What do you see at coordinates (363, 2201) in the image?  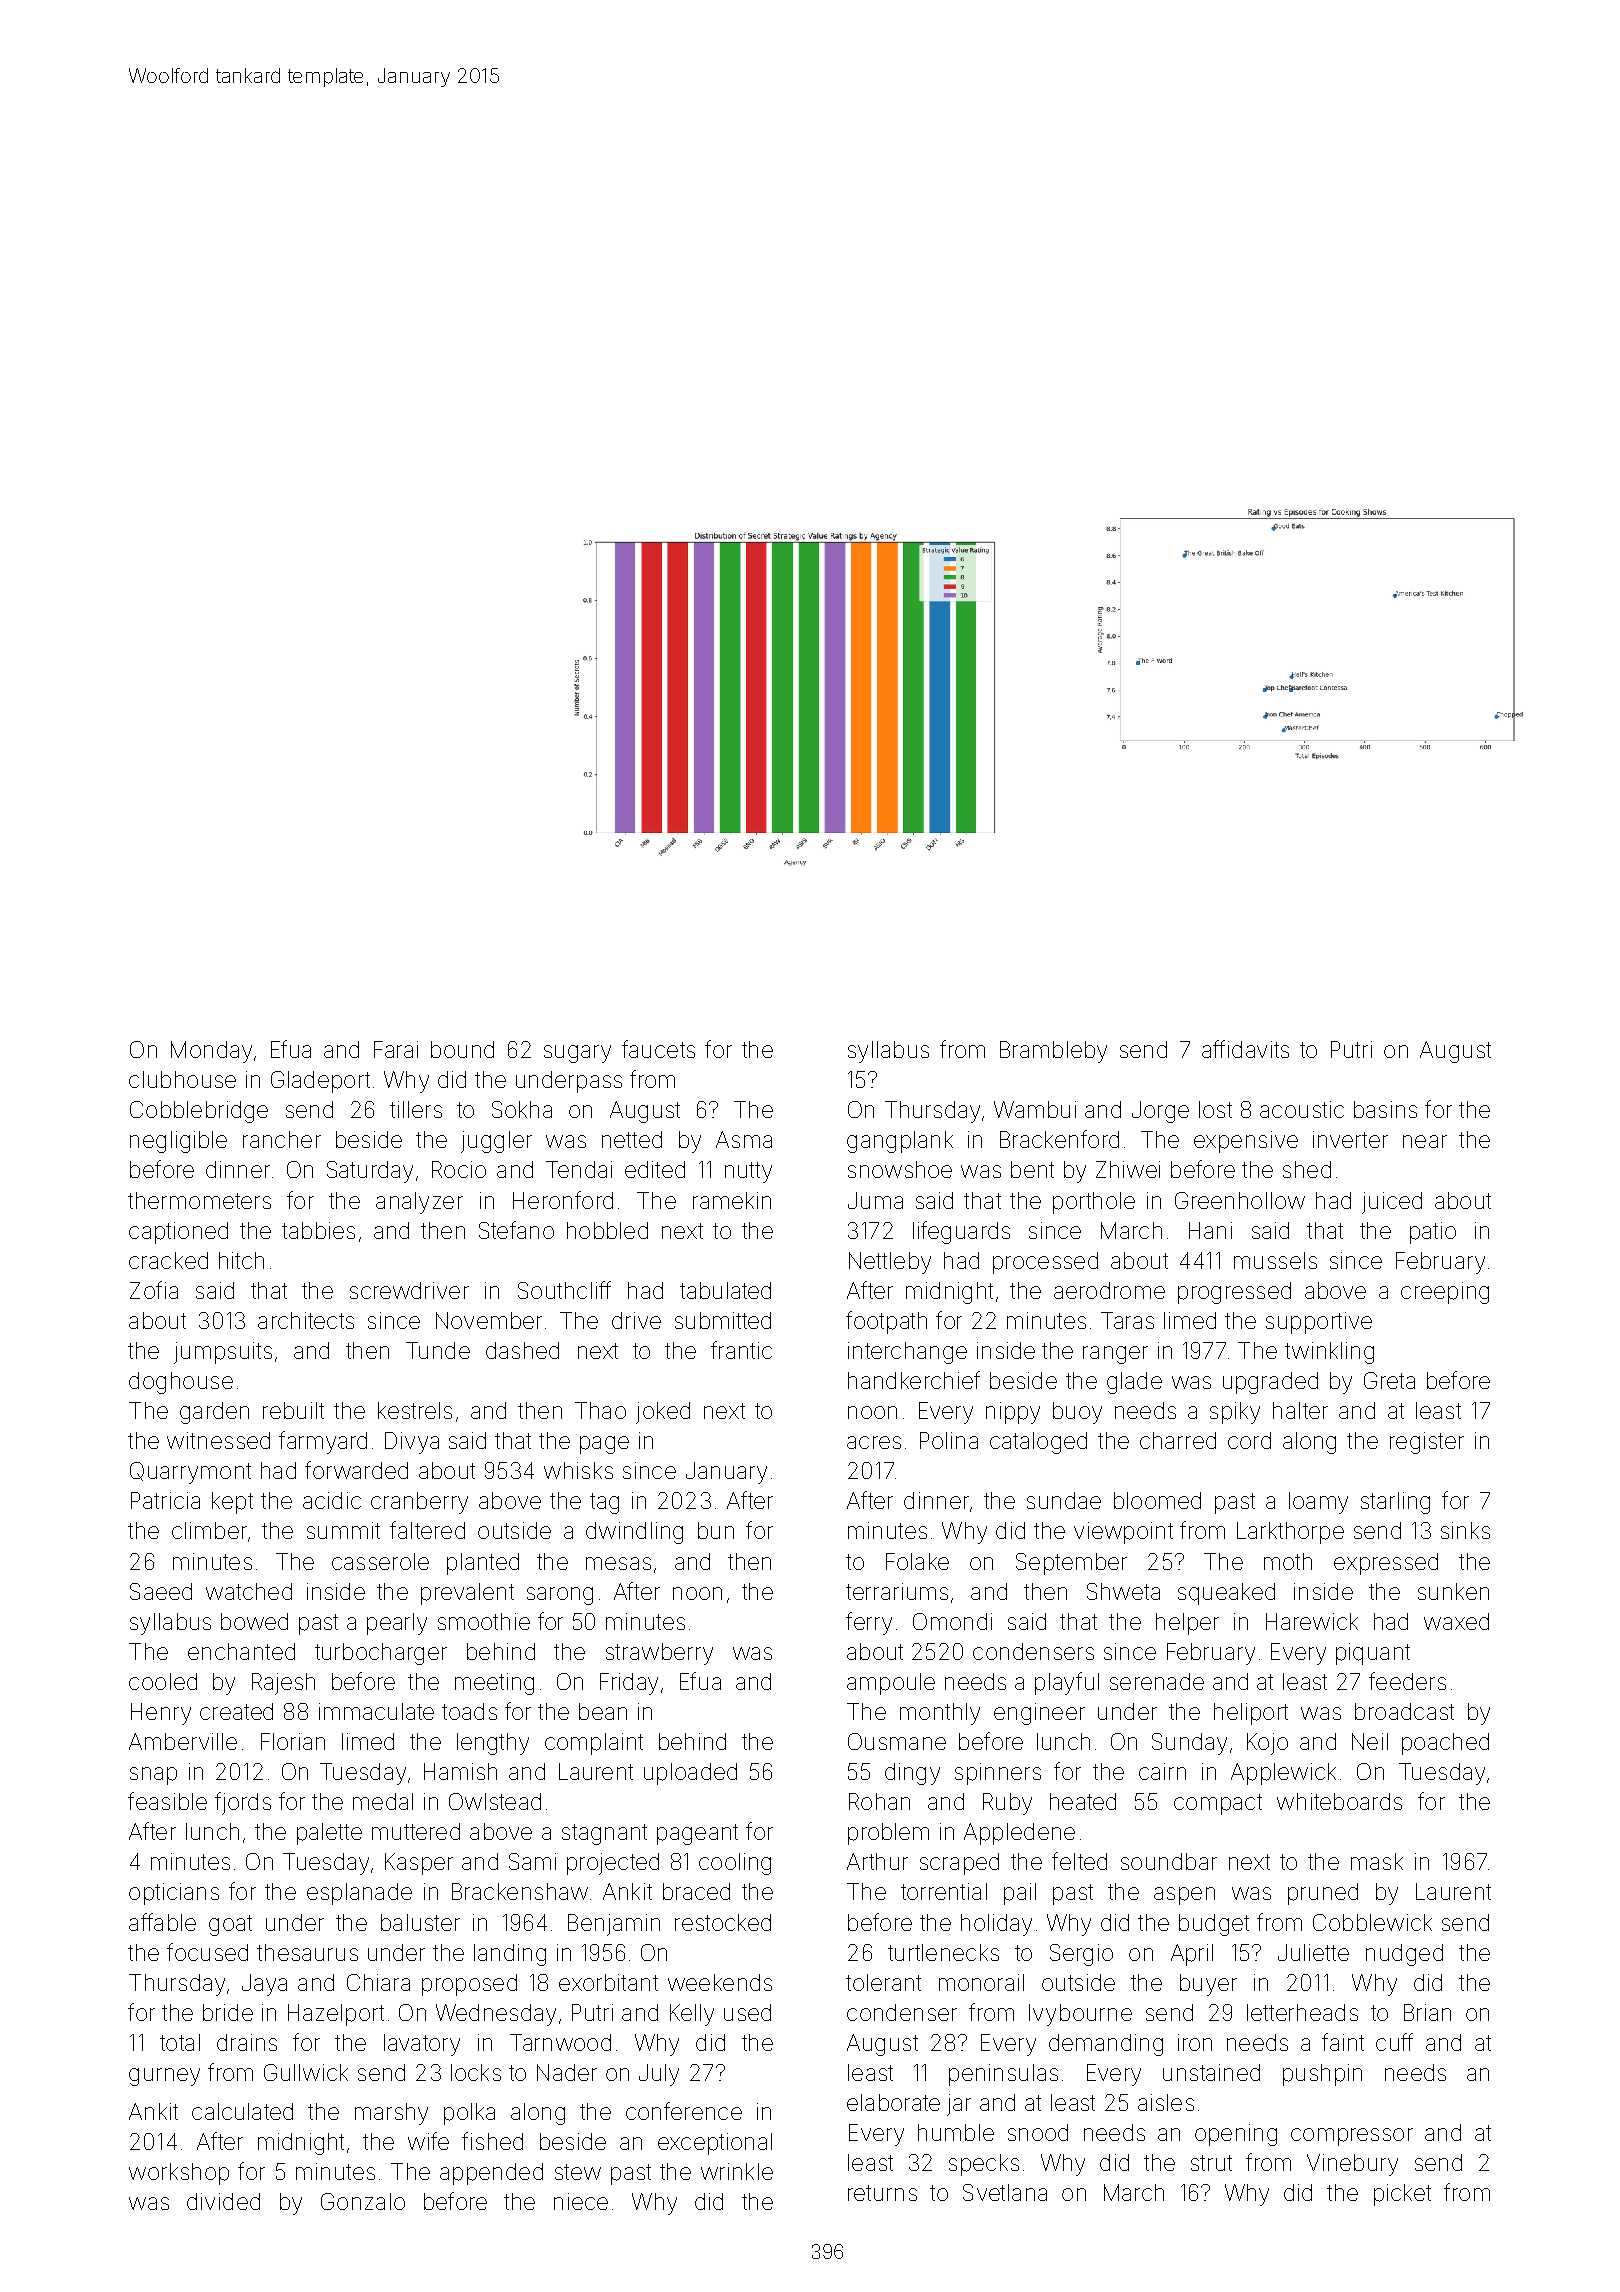 I see `Gonzalo` at bounding box center [363, 2201].
